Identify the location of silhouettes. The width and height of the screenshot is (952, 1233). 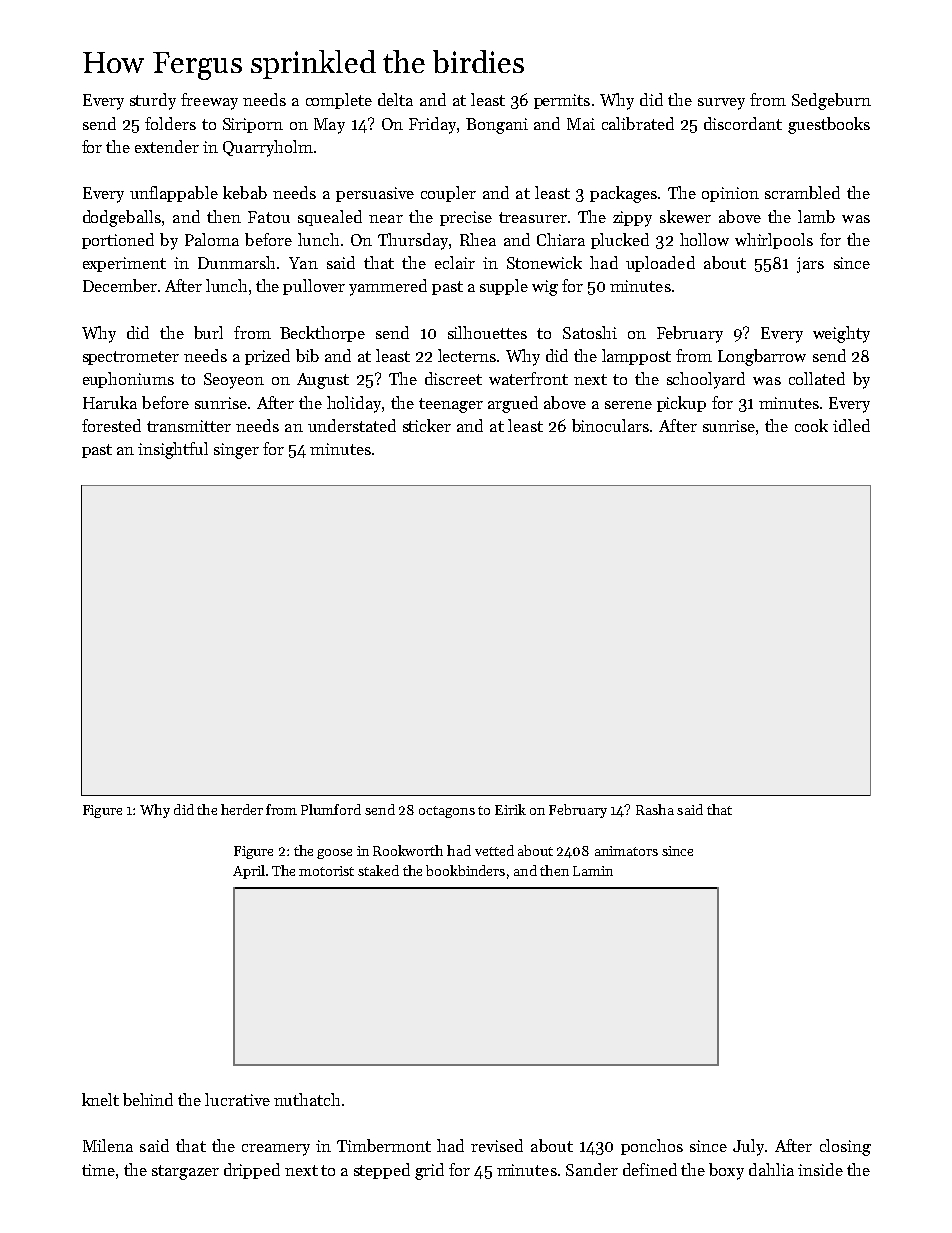
(487, 332).
